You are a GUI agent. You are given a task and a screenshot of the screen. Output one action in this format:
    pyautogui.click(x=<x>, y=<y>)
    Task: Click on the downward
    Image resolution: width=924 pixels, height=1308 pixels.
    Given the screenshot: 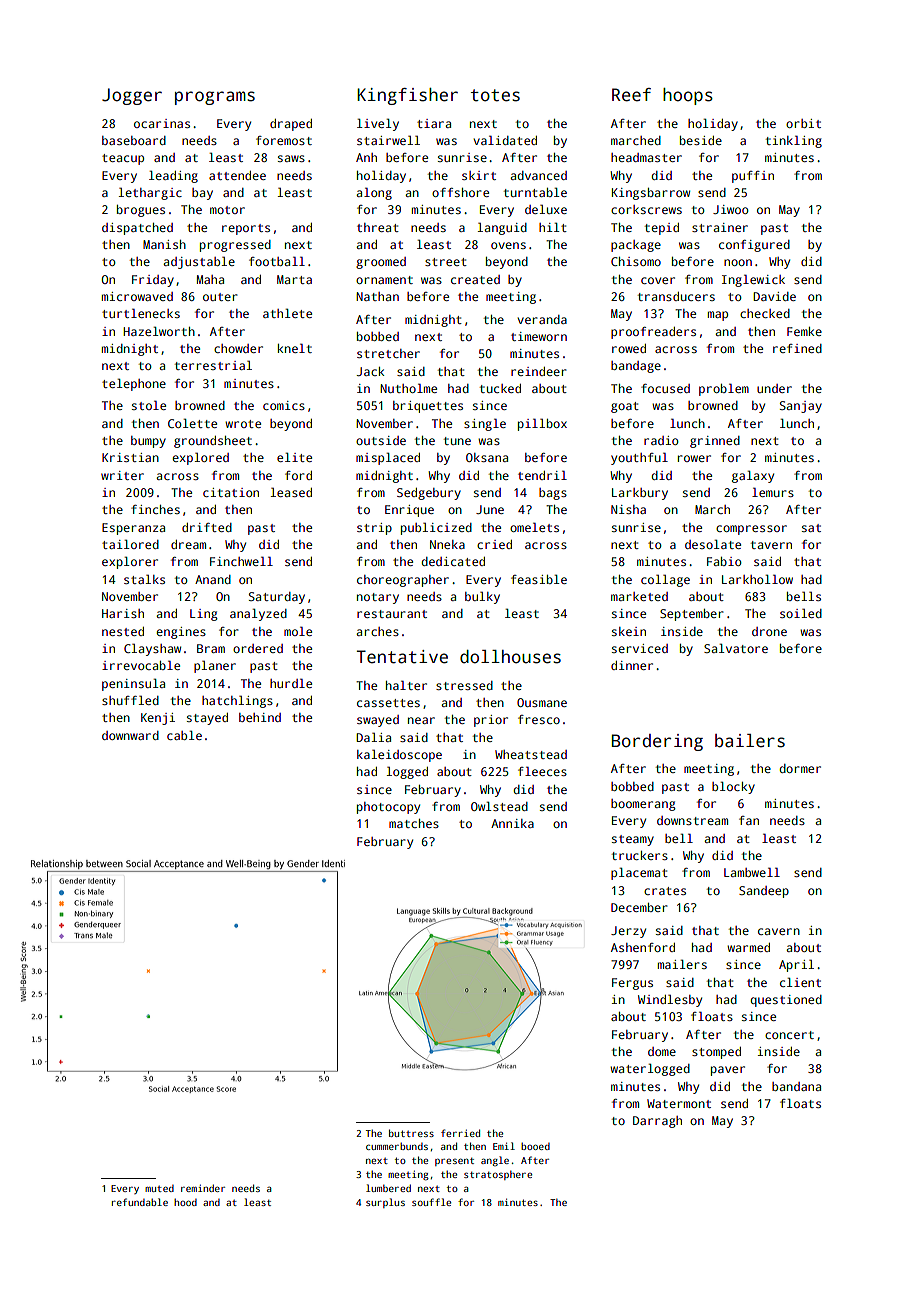 What is the action you would take?
    pyautogui.click(x=130, y=735)
